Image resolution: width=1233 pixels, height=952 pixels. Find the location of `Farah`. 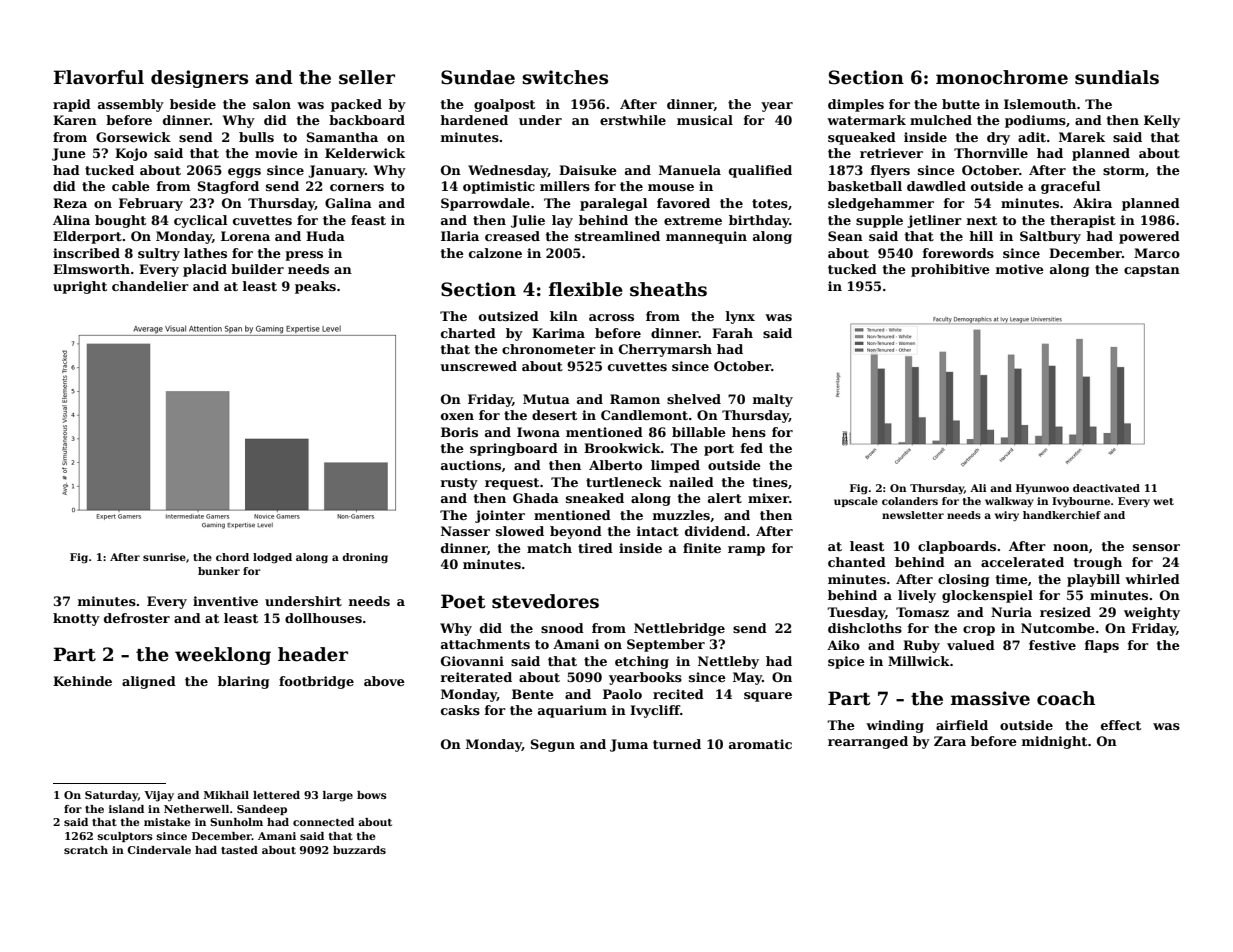

Farah is located at coordinates (732, 333).
